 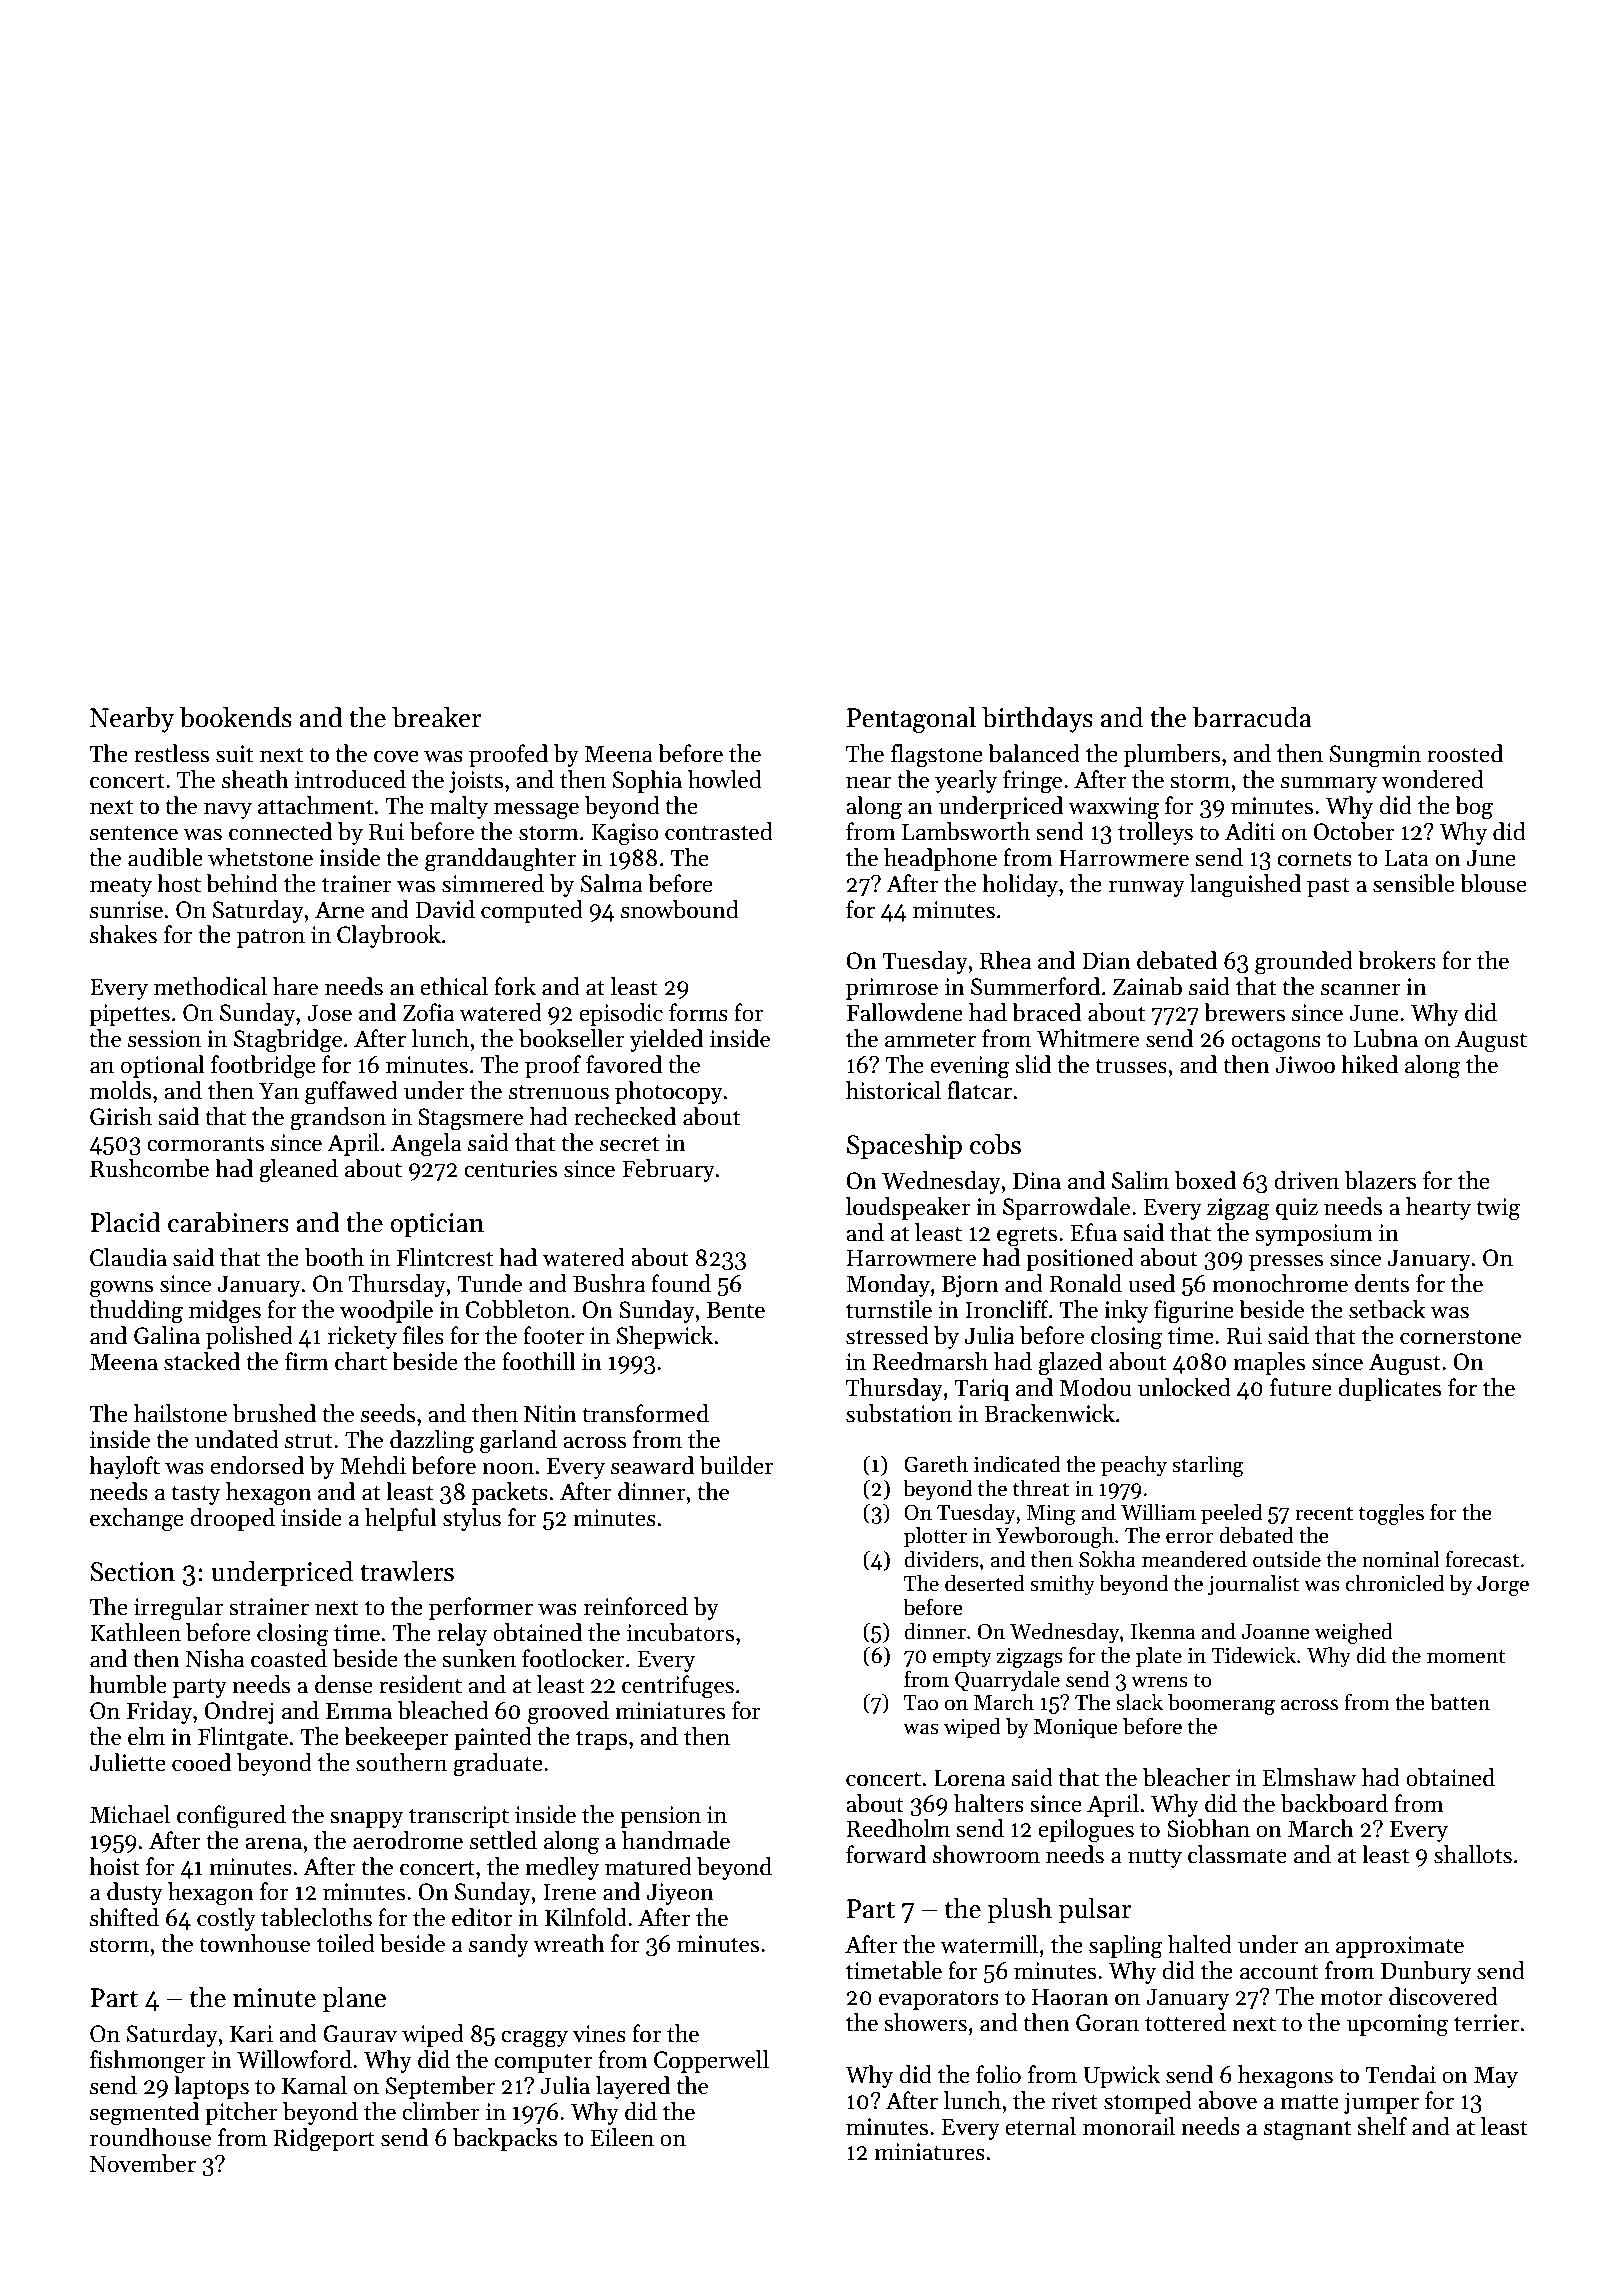 What do you see at coordinates (1465, 753) in the screenshot?
I see `roosted` at bounding box center [1465, 753].
